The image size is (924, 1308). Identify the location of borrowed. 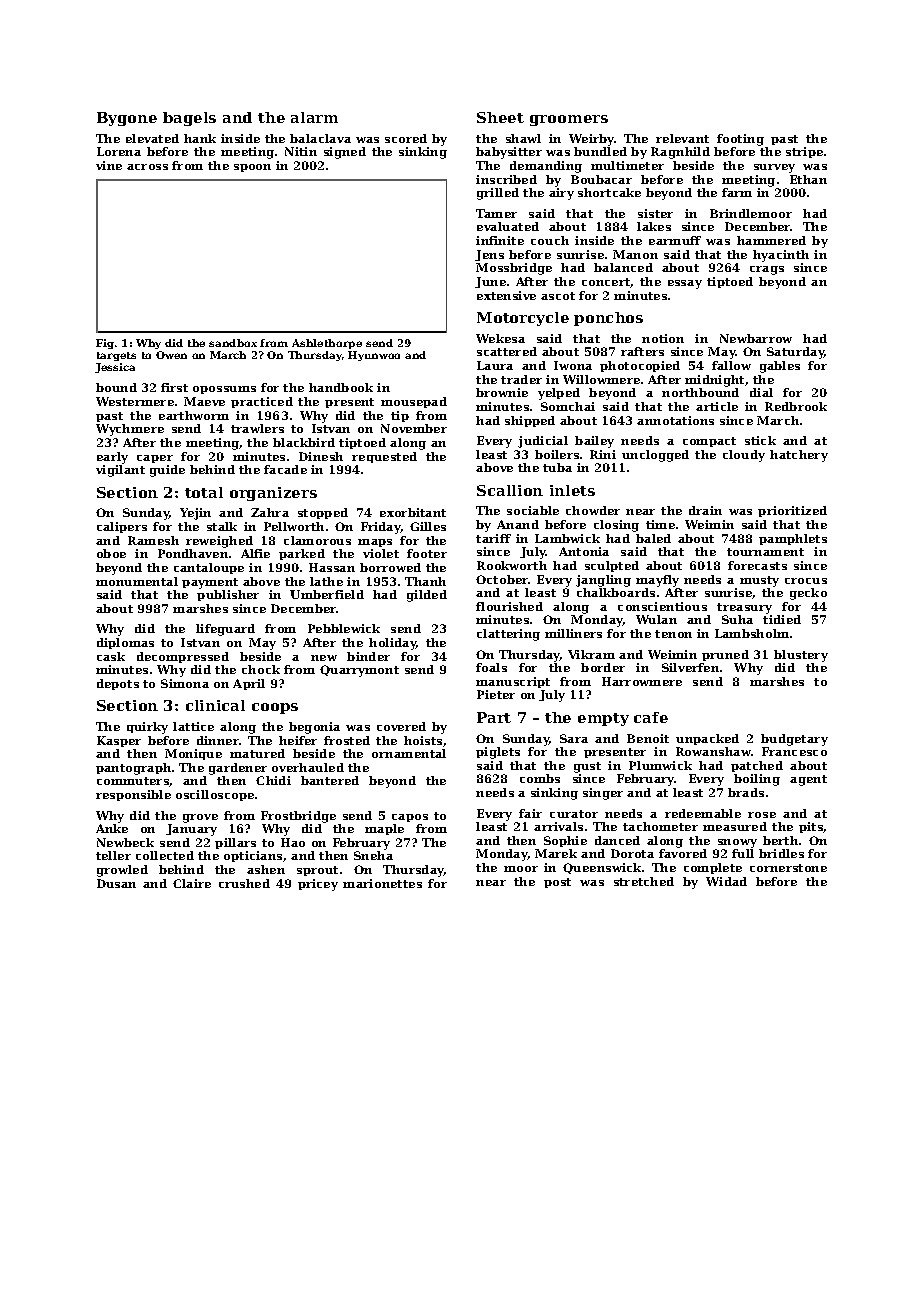
(390, 567).
